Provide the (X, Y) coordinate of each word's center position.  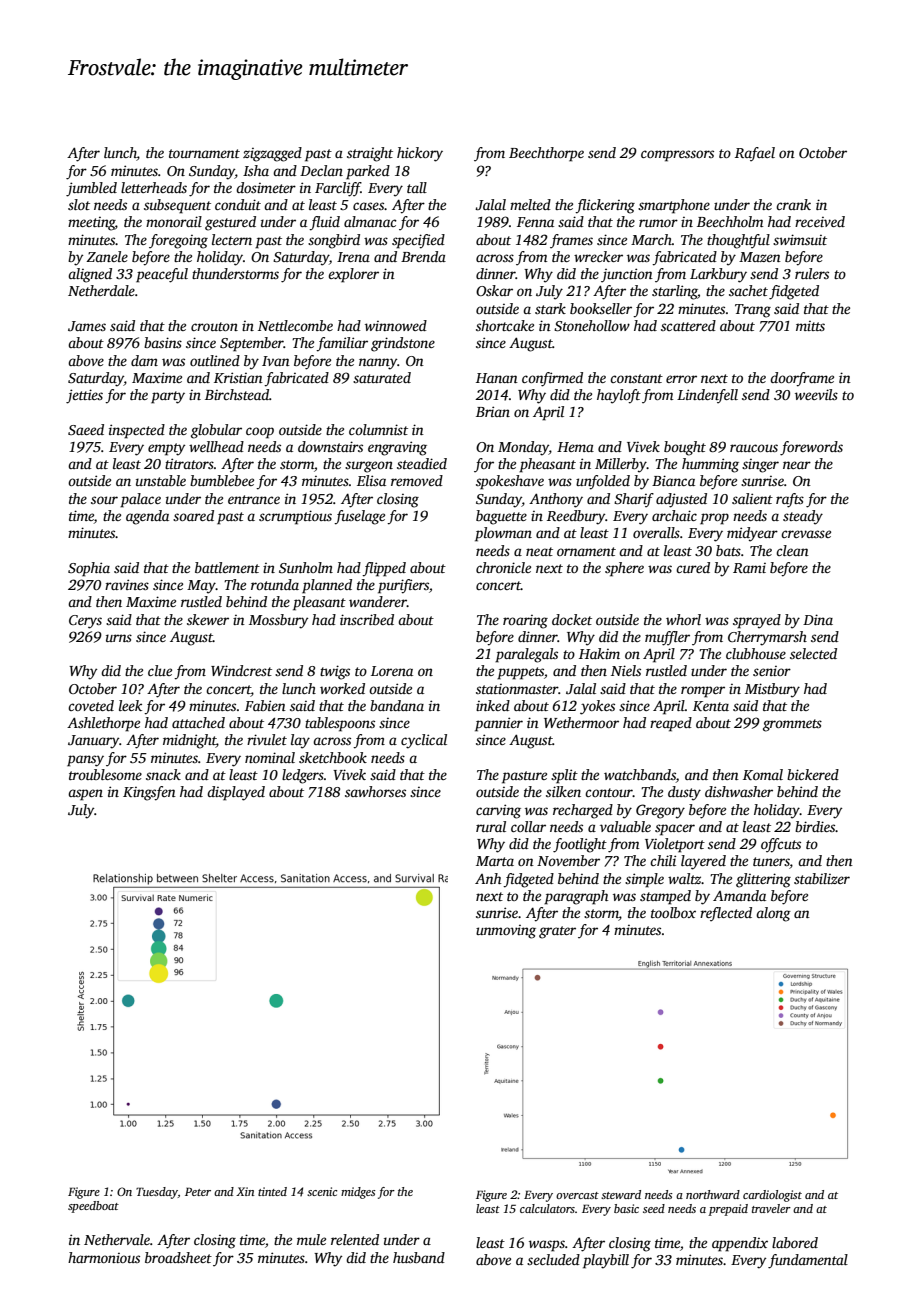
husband (419, 1257)
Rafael (755, 154)
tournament (204, 153)
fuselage (359, 517)
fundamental (808, 1261)
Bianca (673, 480)
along (773, 914)
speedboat (93, 1207)
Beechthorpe (546, 154)
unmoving (506, 932)
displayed (236, 793)
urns (119, 638)
